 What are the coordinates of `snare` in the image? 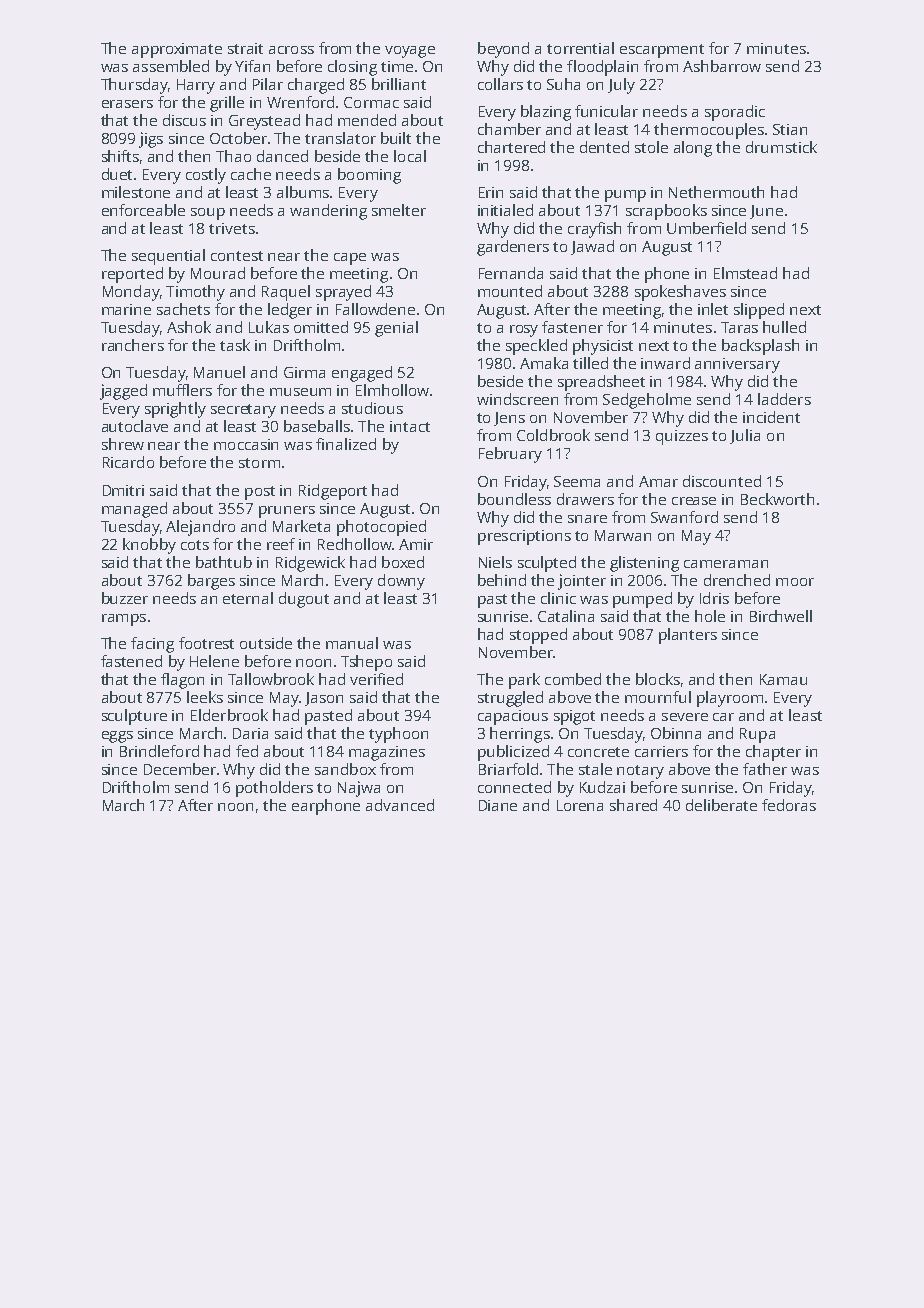 It's located at (587, 519).
